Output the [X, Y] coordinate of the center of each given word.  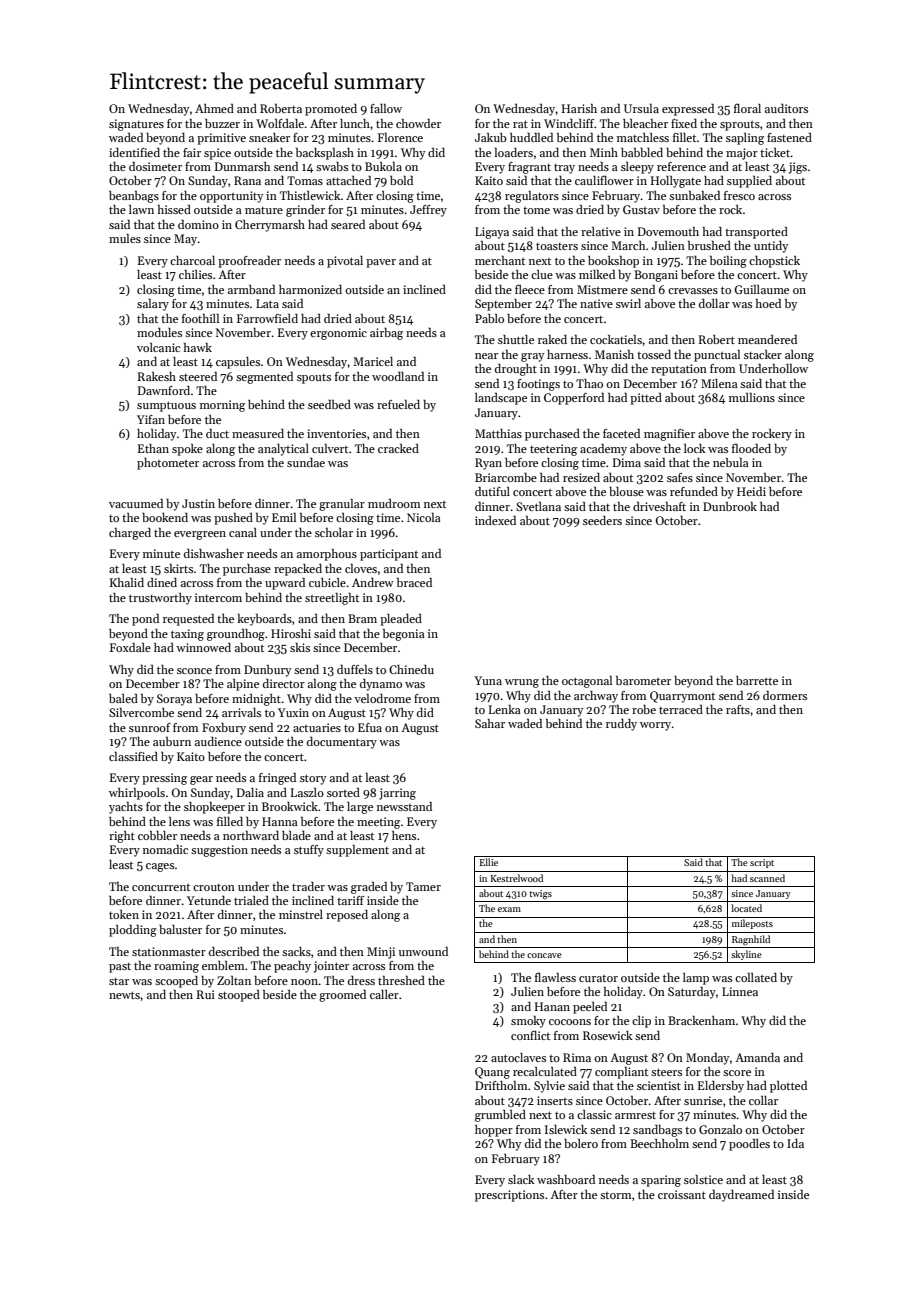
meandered [767, 339]
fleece [530, 289]
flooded [751, 448]
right [122, 837]
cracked [398, 448]
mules [125, 238]
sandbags [657, 1131]
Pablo [489, 318]
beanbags [134, 197]
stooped [239, 996]
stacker [763, 354]
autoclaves [518, 1057]
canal [243, 532]
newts [124, 995]
